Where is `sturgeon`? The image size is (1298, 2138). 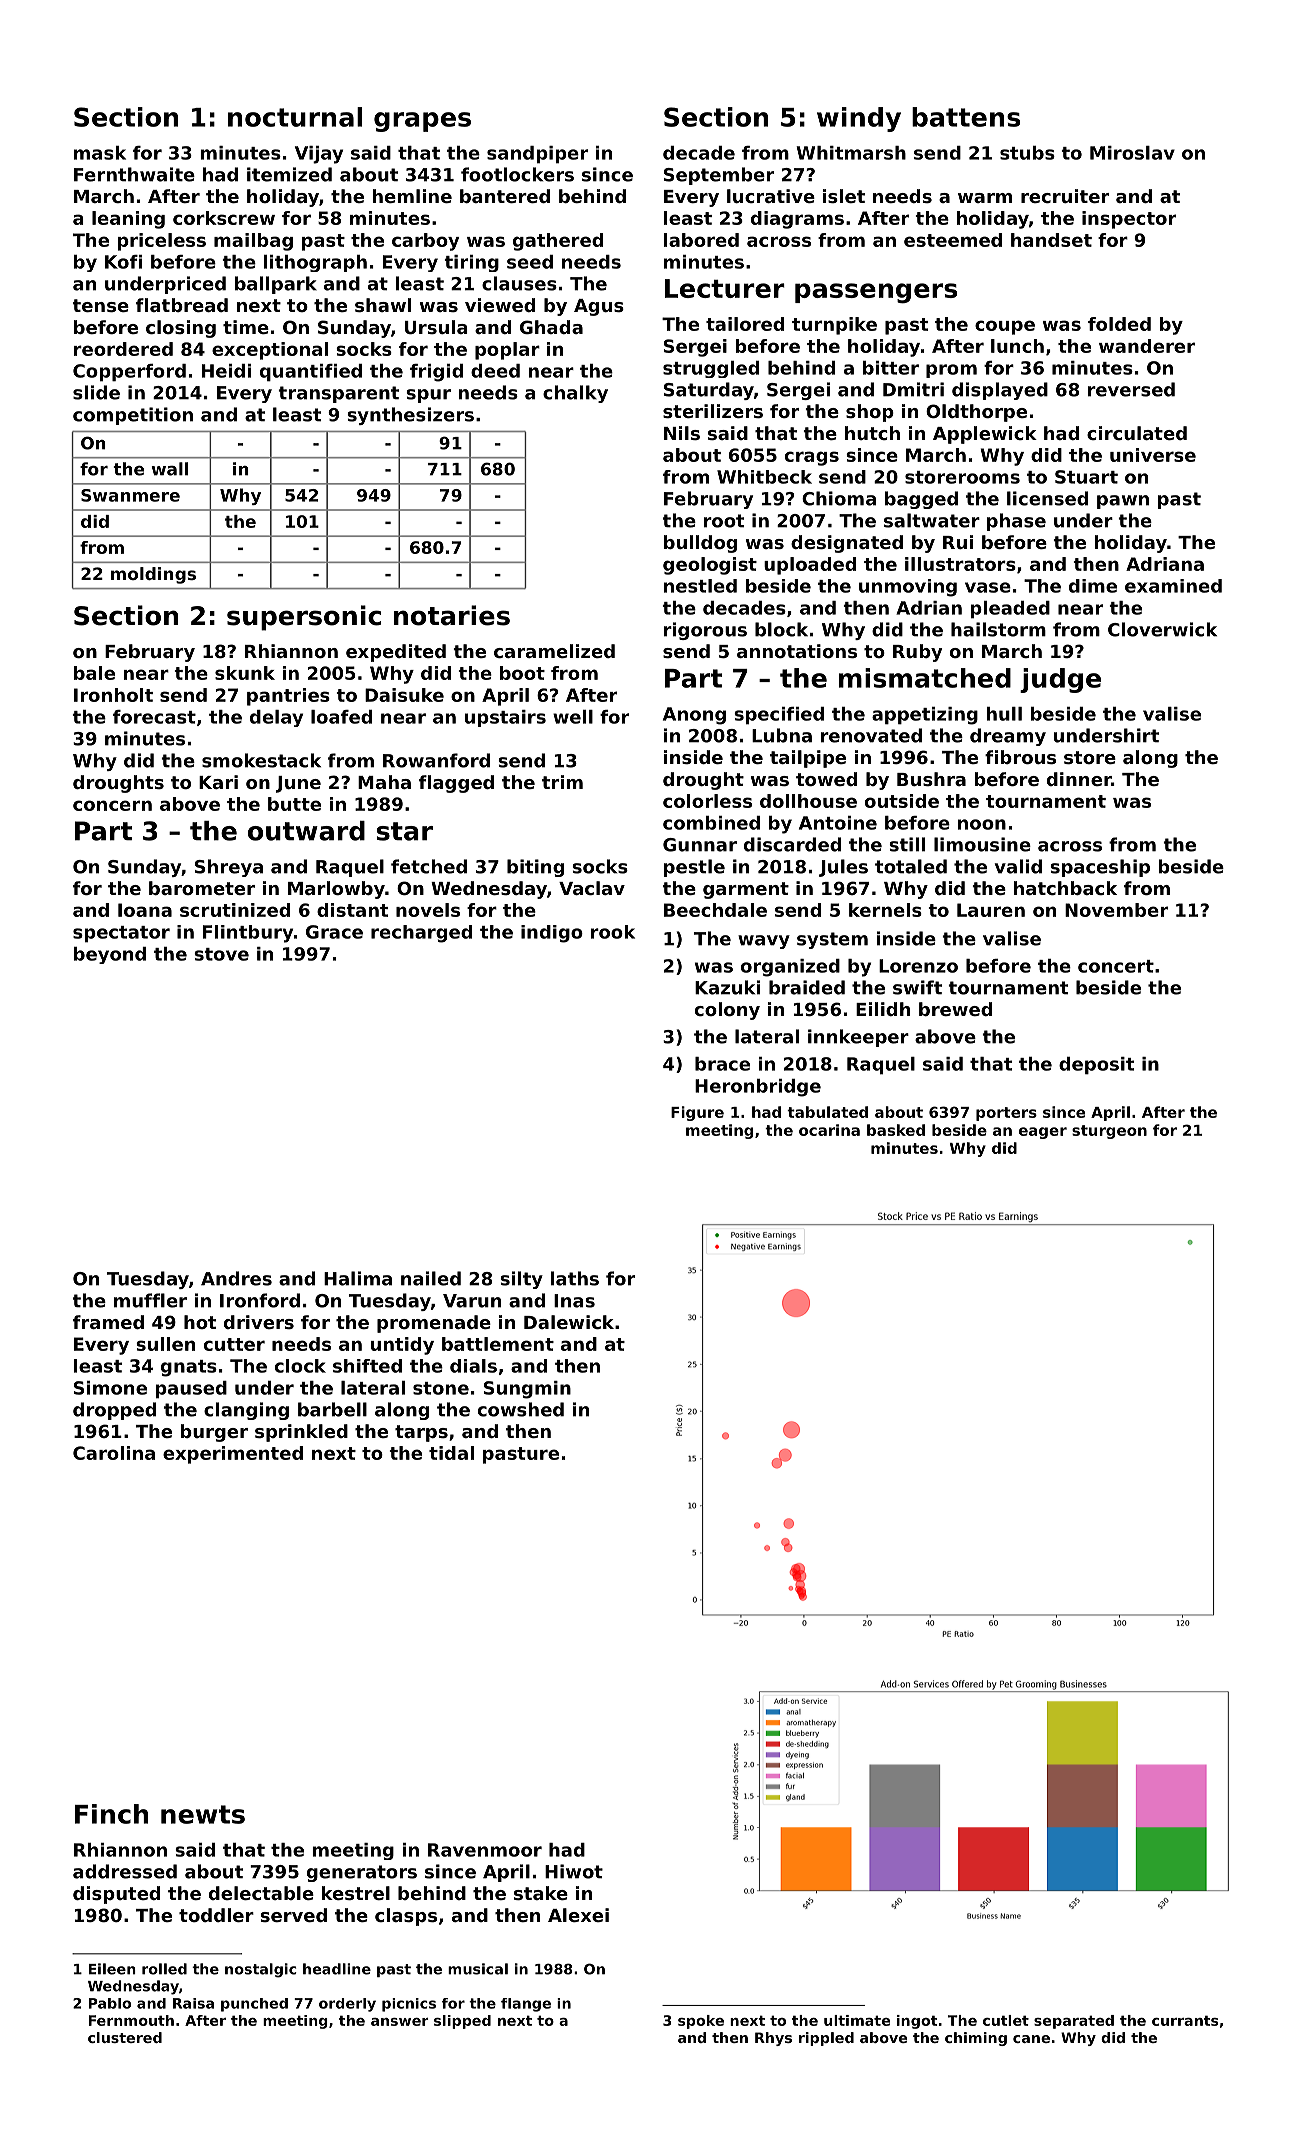
sturgeon is located at coordinates (1109, 1132).
